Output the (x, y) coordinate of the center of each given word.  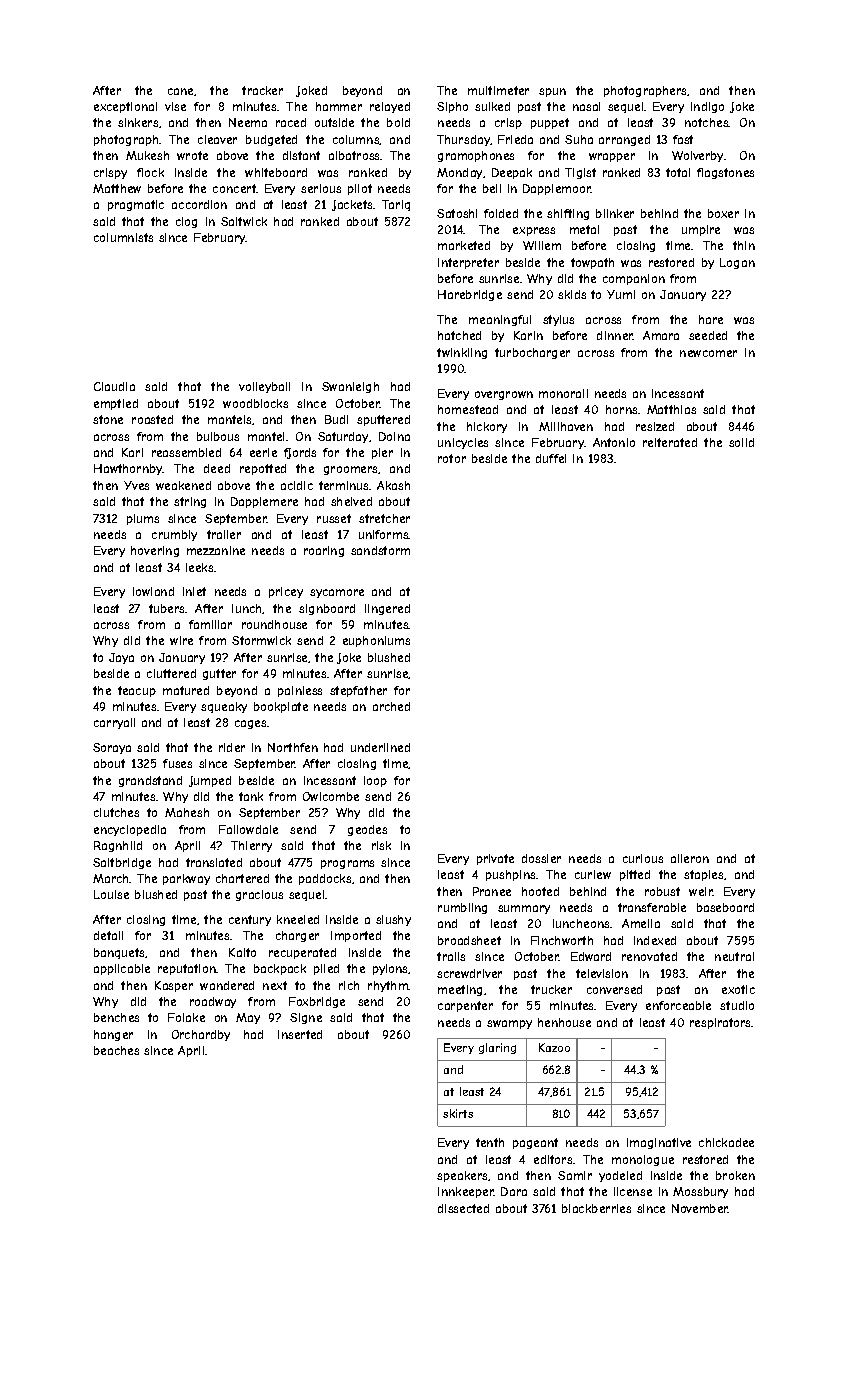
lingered (387, 609)
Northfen (293, 747)
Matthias (671, 409)
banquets (120, 953)
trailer (224, 534)
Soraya (112, 748)
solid (741, 442)
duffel (551, 458)
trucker (551, 989)
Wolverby (697, 156)
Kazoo (554, 1047)
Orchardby (201, 1035)
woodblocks (255, 403)
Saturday (343, 437)
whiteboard (276, 172)
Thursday (463, 140)
